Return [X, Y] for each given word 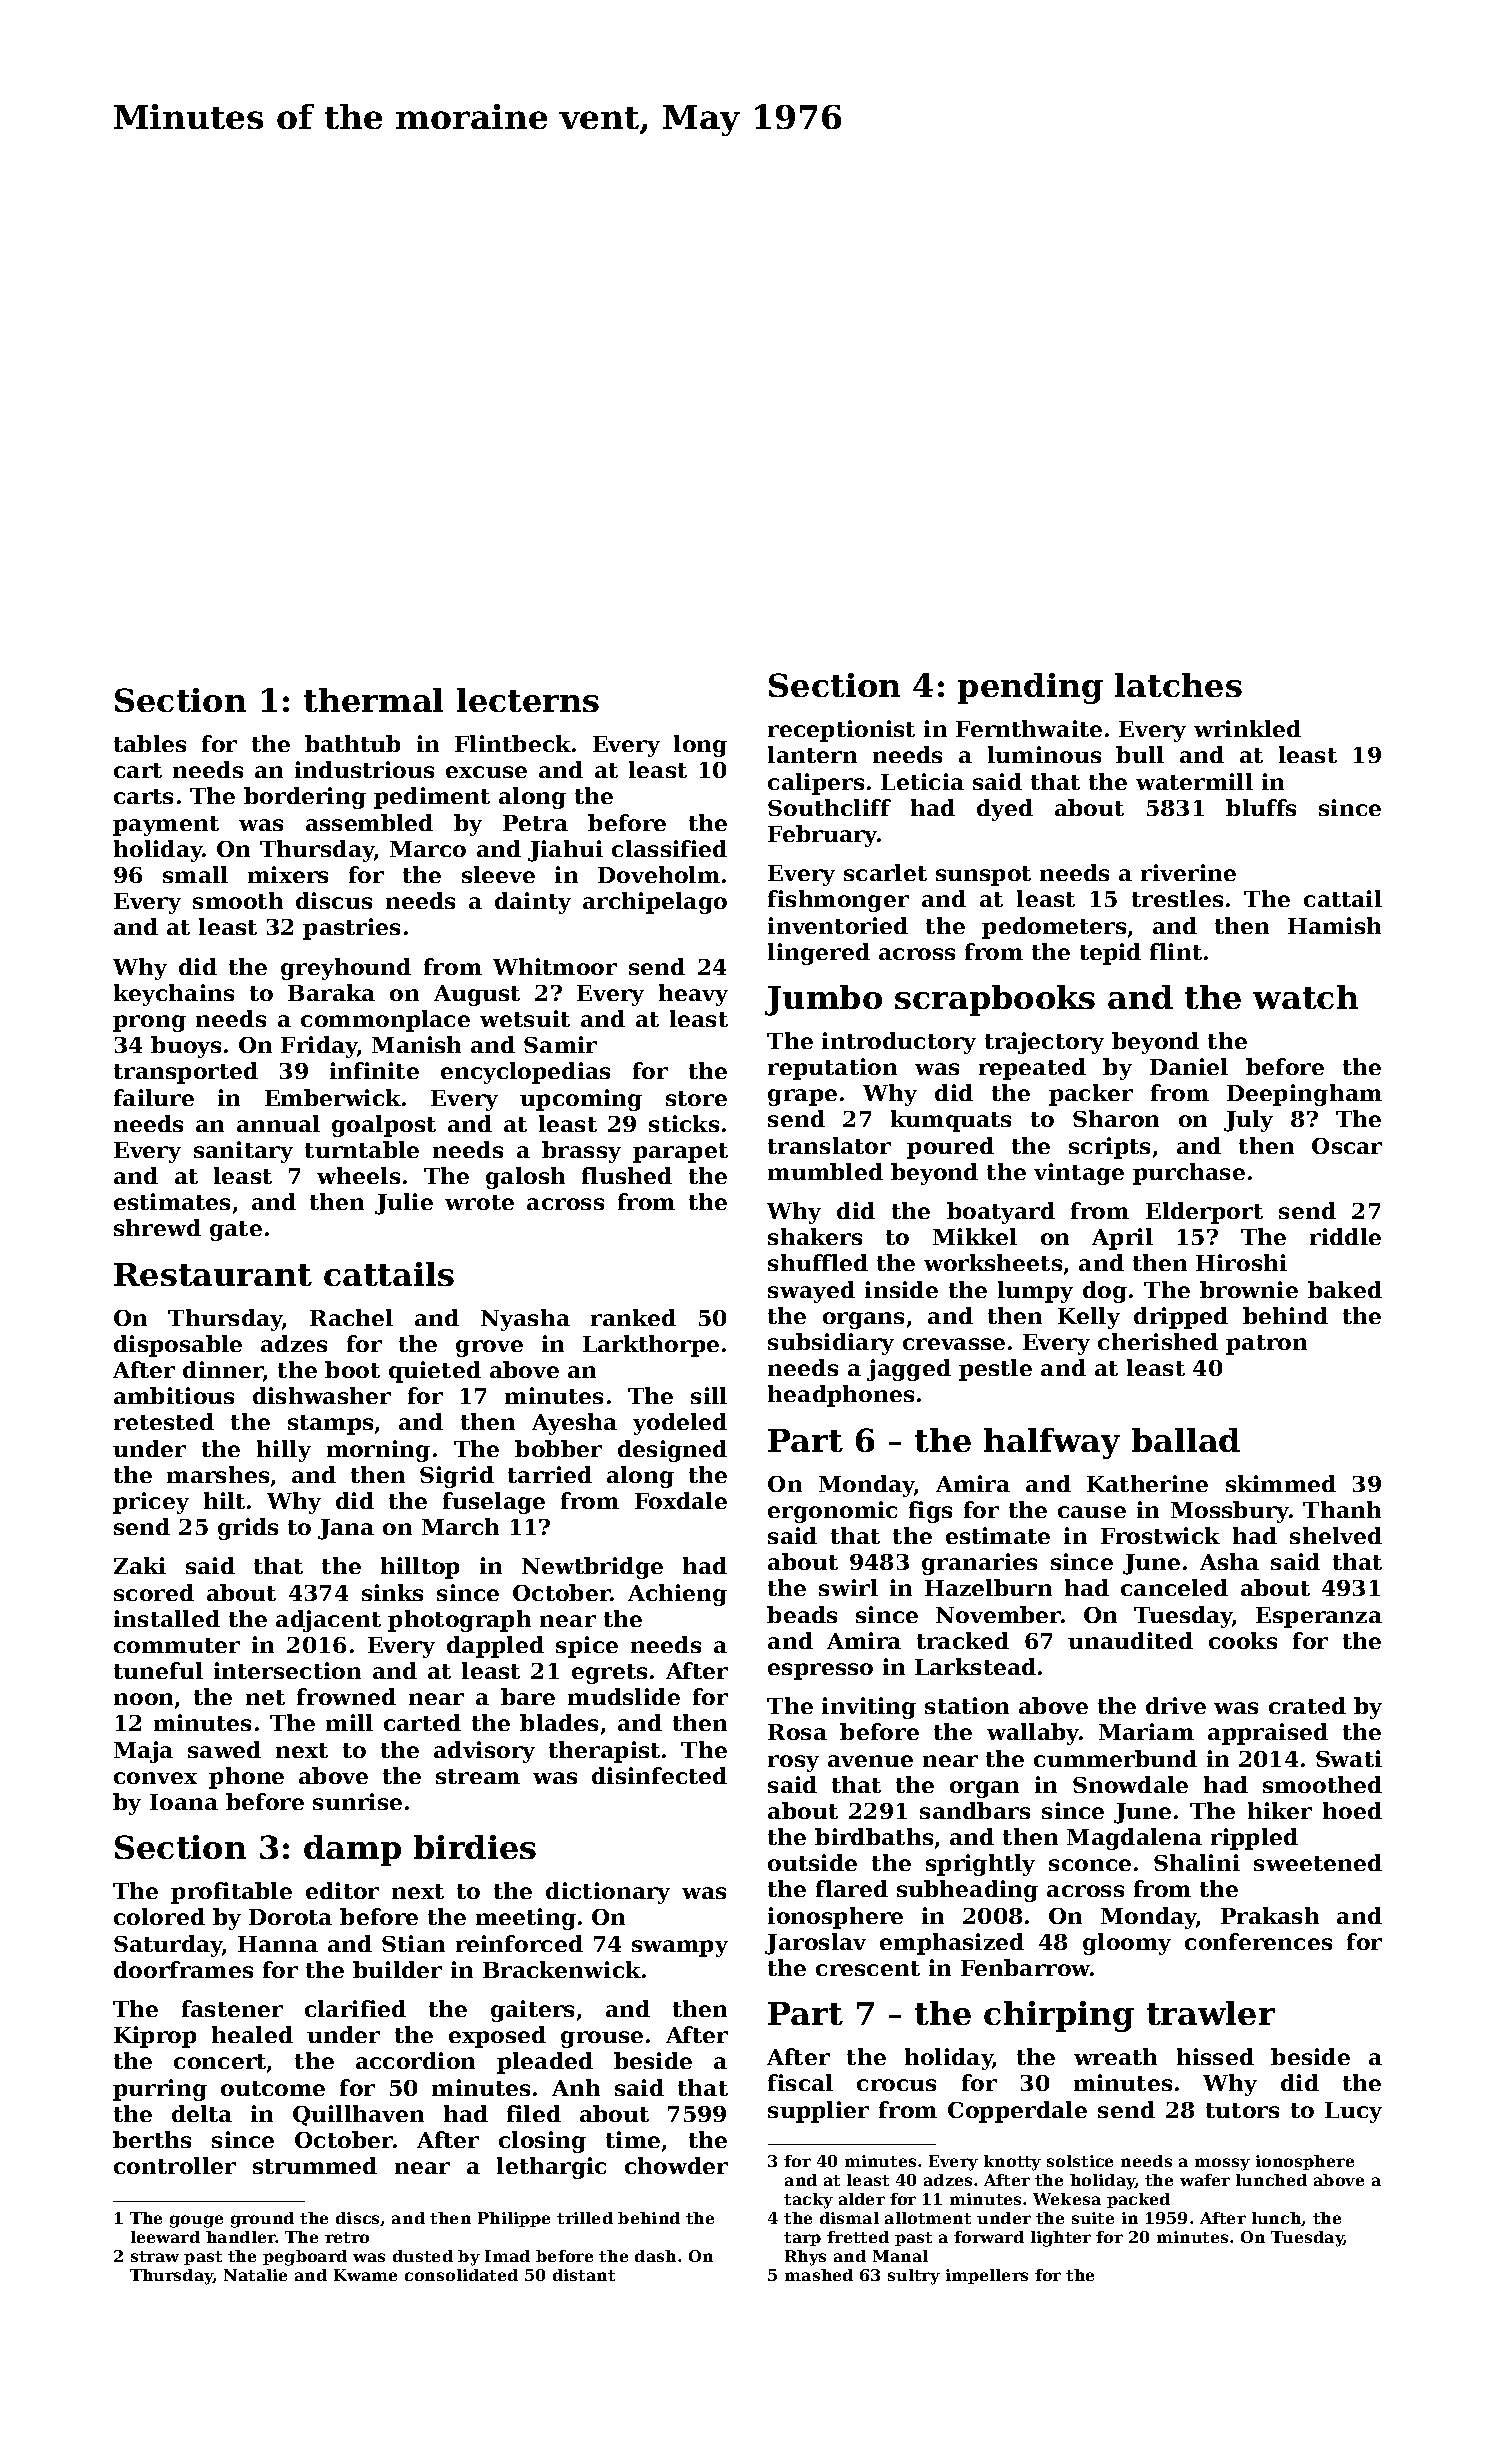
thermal [373, 700]
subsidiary [831, 1344]
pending [1030, 688]
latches [1178, 685]
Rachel [351, 1317]
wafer [1205, 2180]
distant [584, 2275]
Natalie [255, 2275]
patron [1266, 1345]
